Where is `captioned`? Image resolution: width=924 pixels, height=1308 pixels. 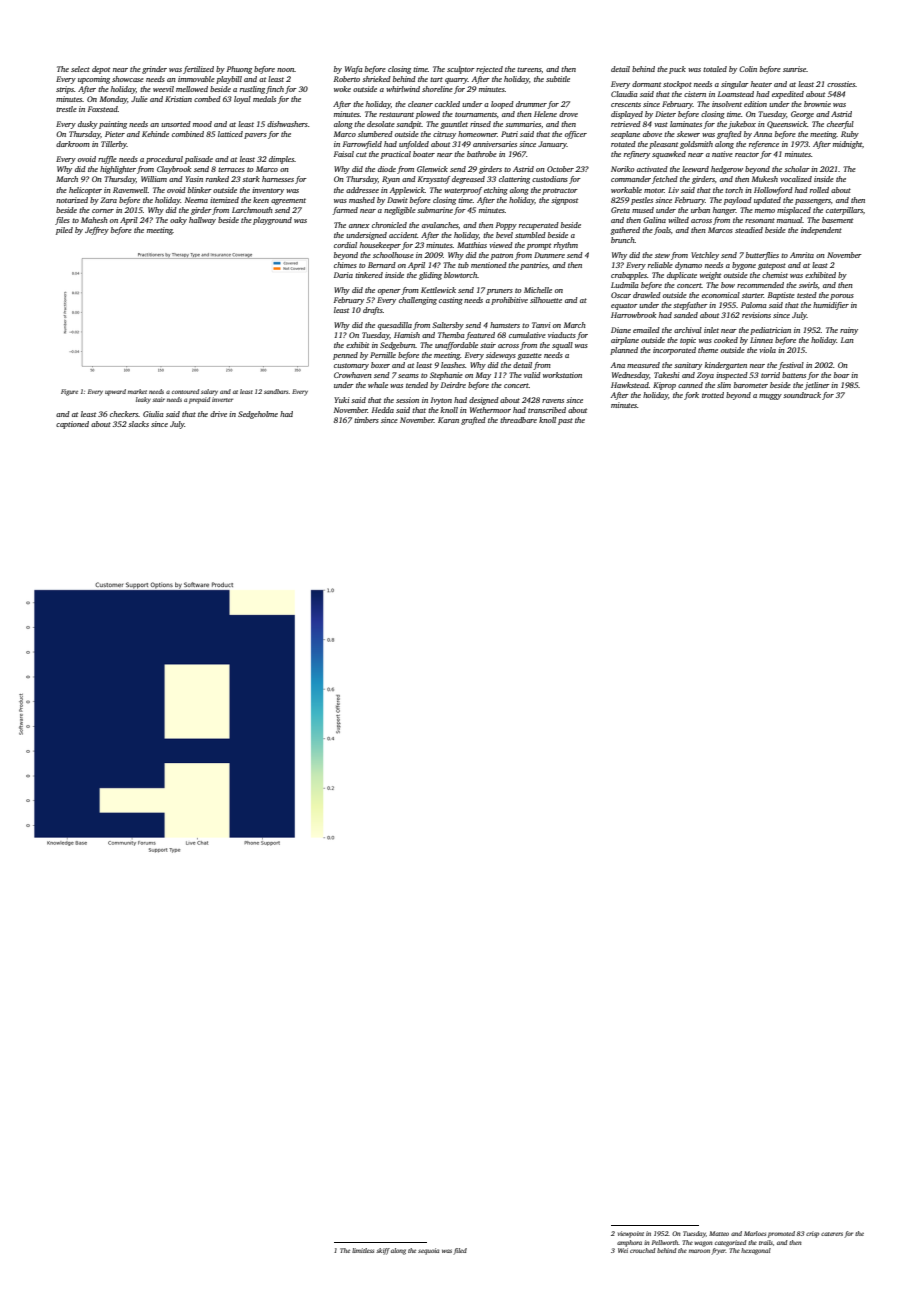 captioned is located at coordinates (72, 425).
